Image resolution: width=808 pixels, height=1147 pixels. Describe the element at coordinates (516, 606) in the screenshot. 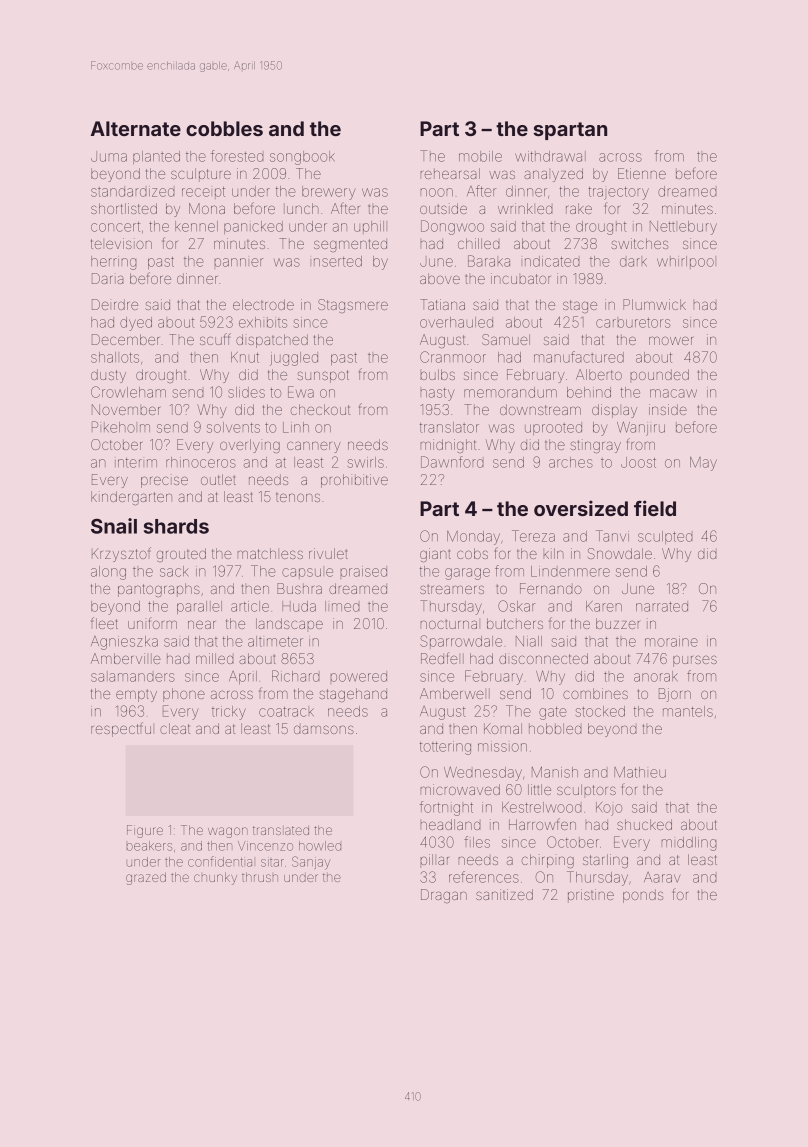

I see `Oskar` at that location.
